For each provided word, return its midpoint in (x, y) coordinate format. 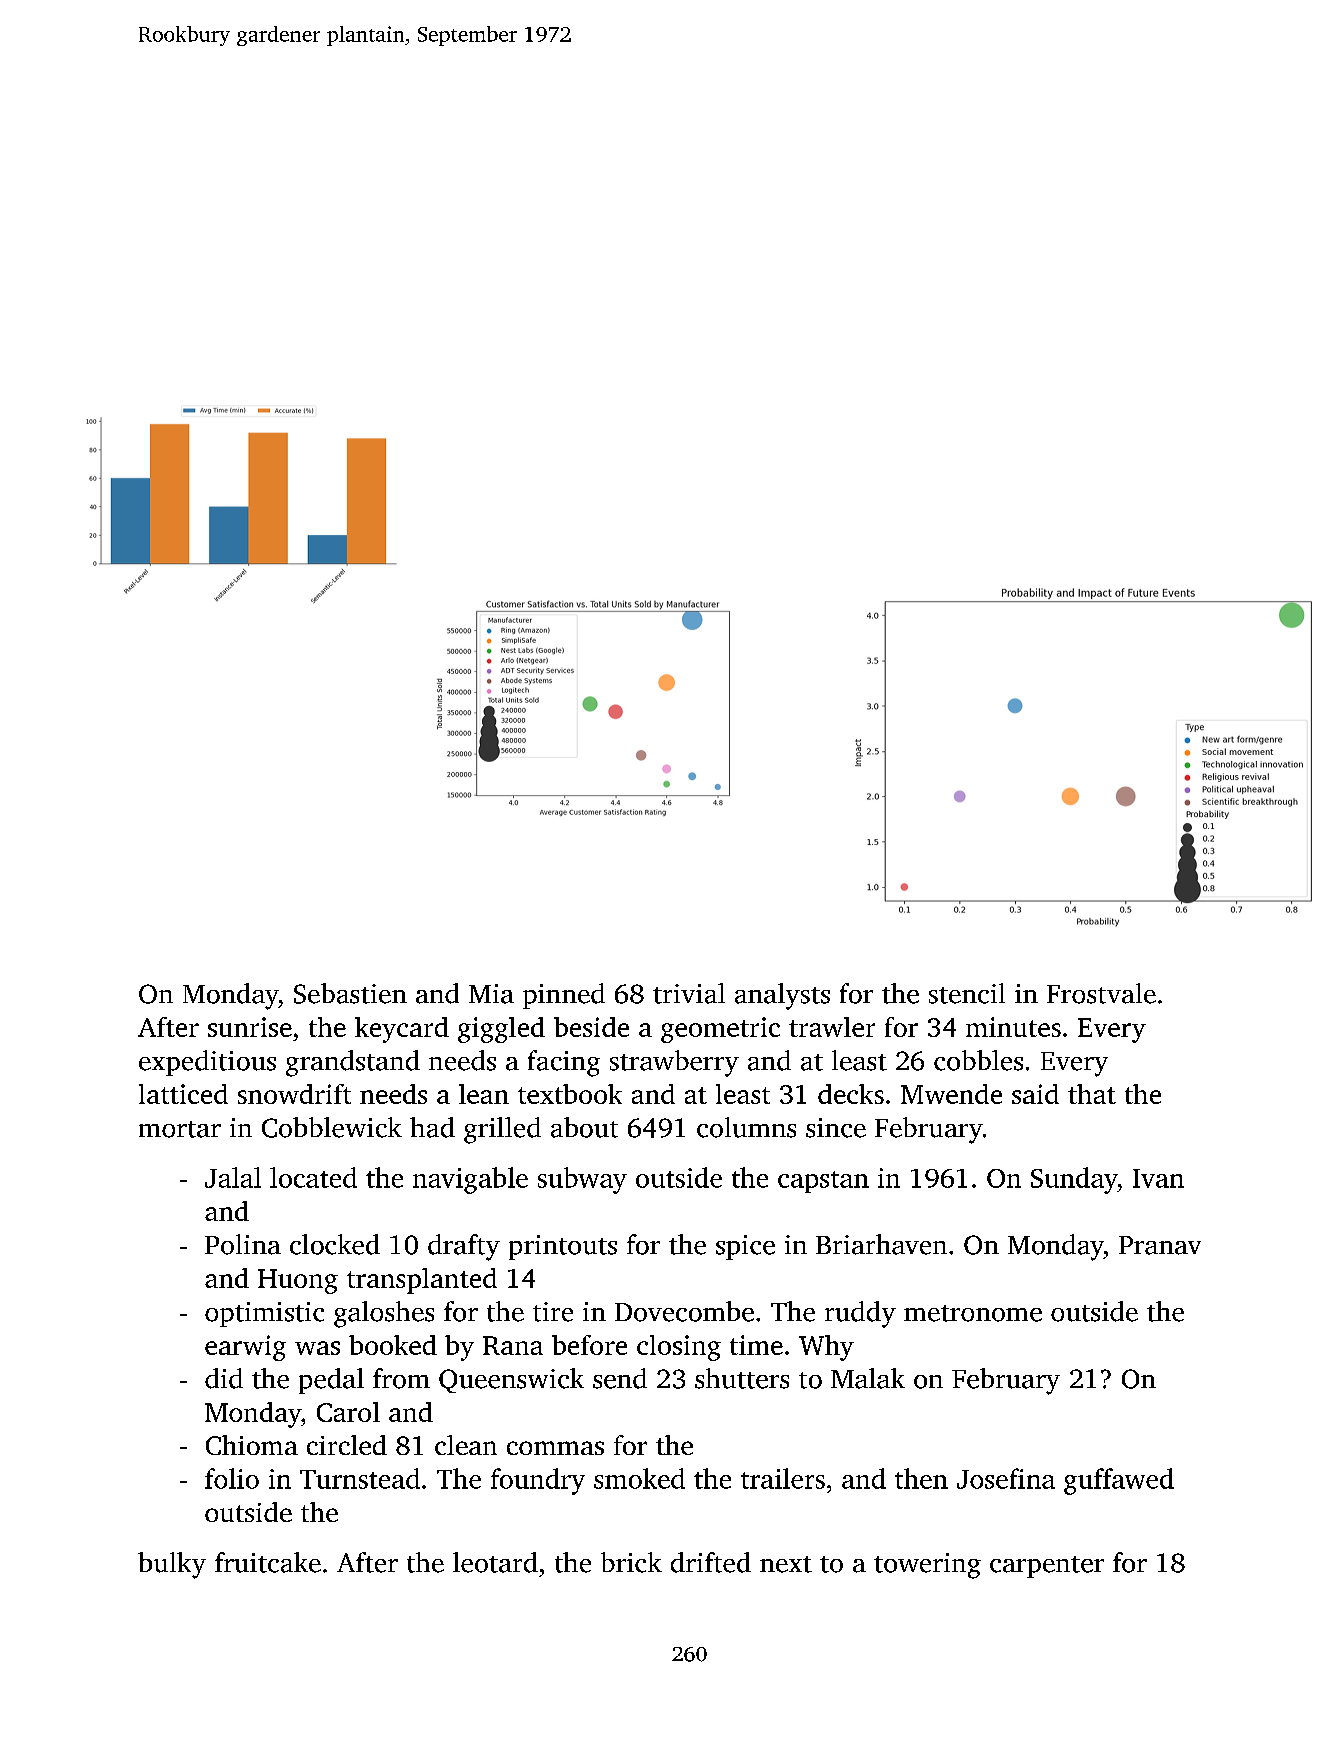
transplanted (422, 1281)
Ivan (1158, 1178)
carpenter (1047, 1567)
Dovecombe (684, 1311)
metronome (973, 1313)
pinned (564, 996)
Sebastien (350, 993)
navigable (470, 1180)
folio (232, 1478)
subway (582, 1180)
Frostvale (1101, 993)
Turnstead (360, 1478)
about (584, 1127)
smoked (639, 1478)
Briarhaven (881, 1244)
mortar (180, 1129)
